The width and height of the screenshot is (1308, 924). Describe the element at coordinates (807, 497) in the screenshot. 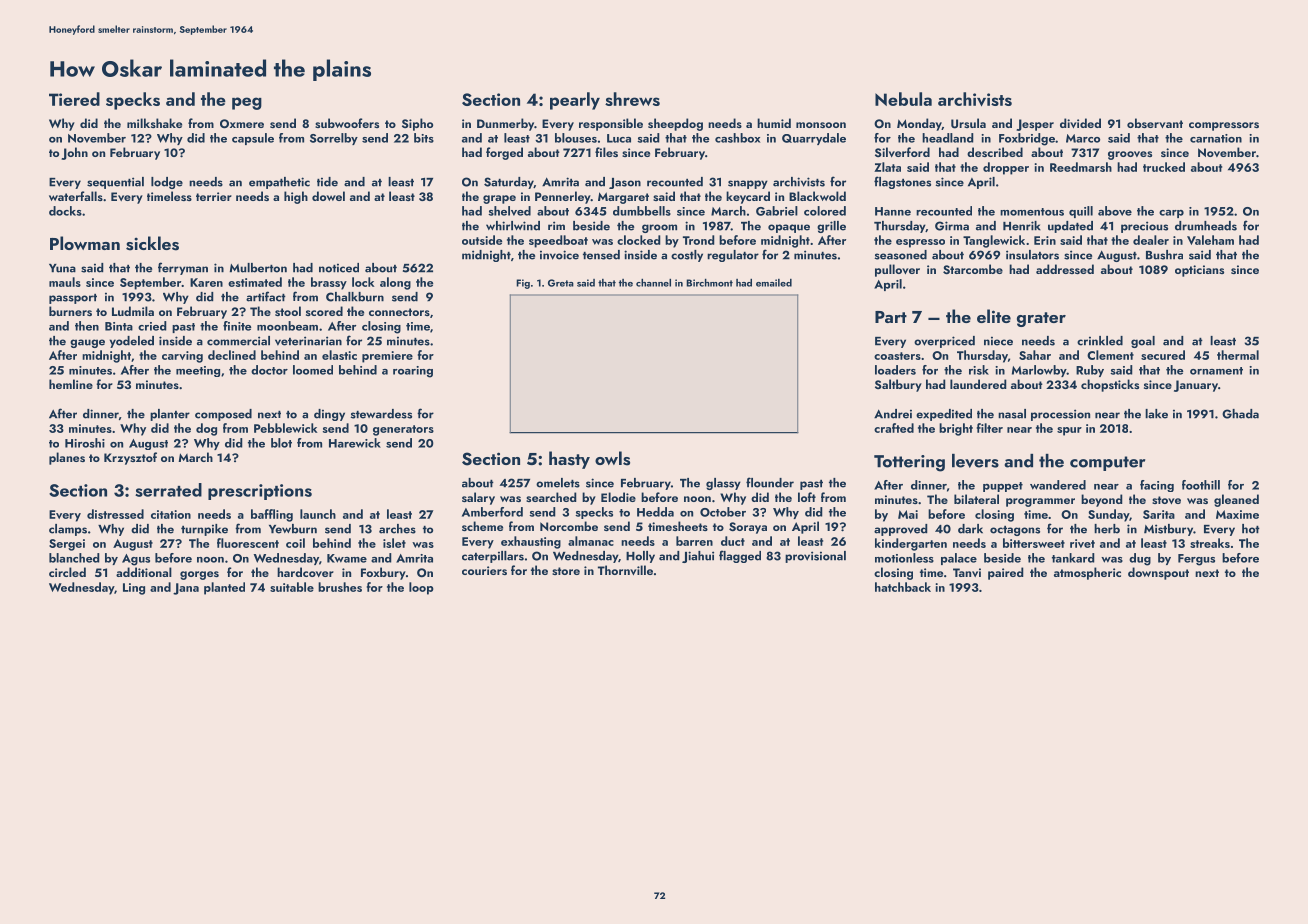

I see `loft` at that location.
